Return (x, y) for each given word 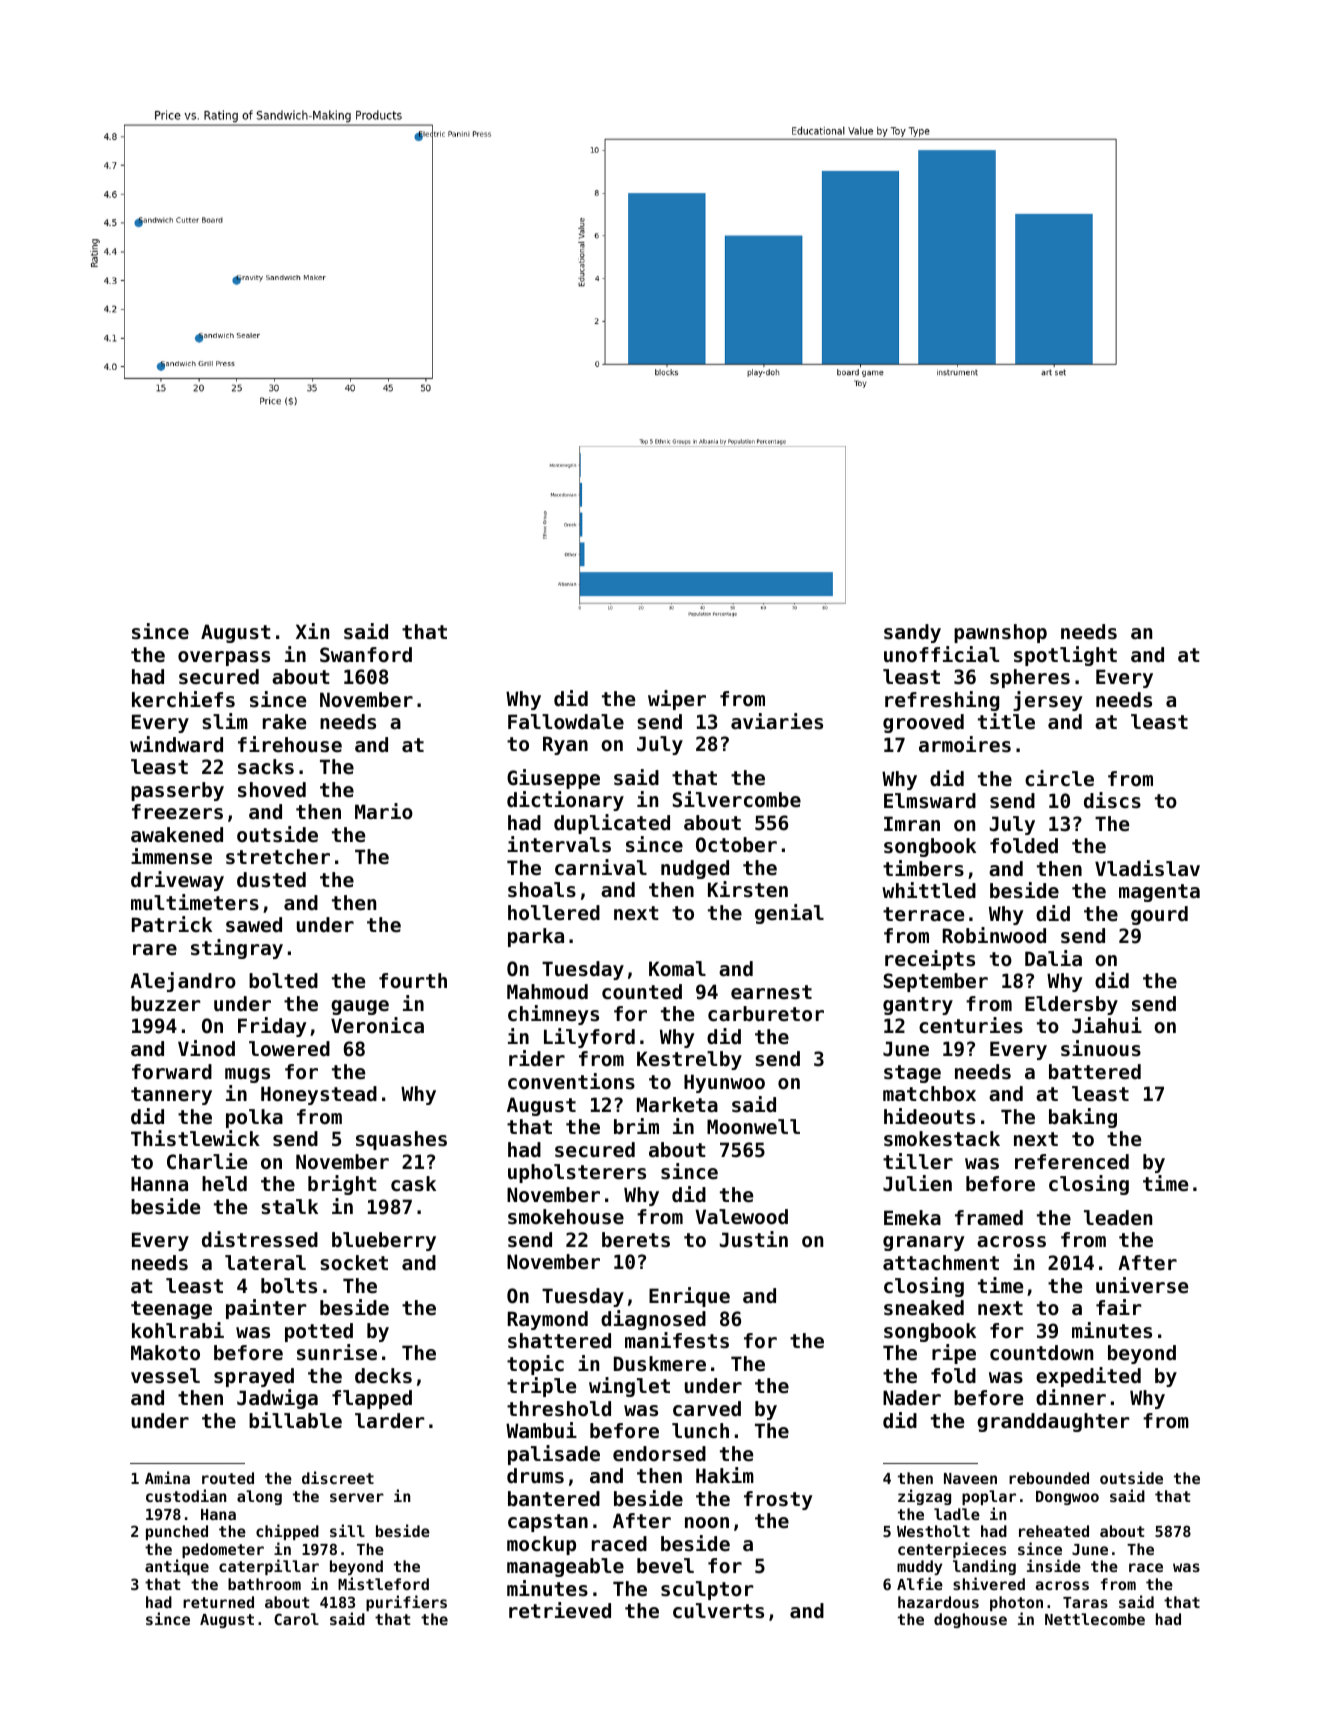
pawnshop (1000, 633)
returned (218, 1602)
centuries (971, 1025)
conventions (571, 1081)
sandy (912, 633)
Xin (312, 631)
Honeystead (319, 1095)
